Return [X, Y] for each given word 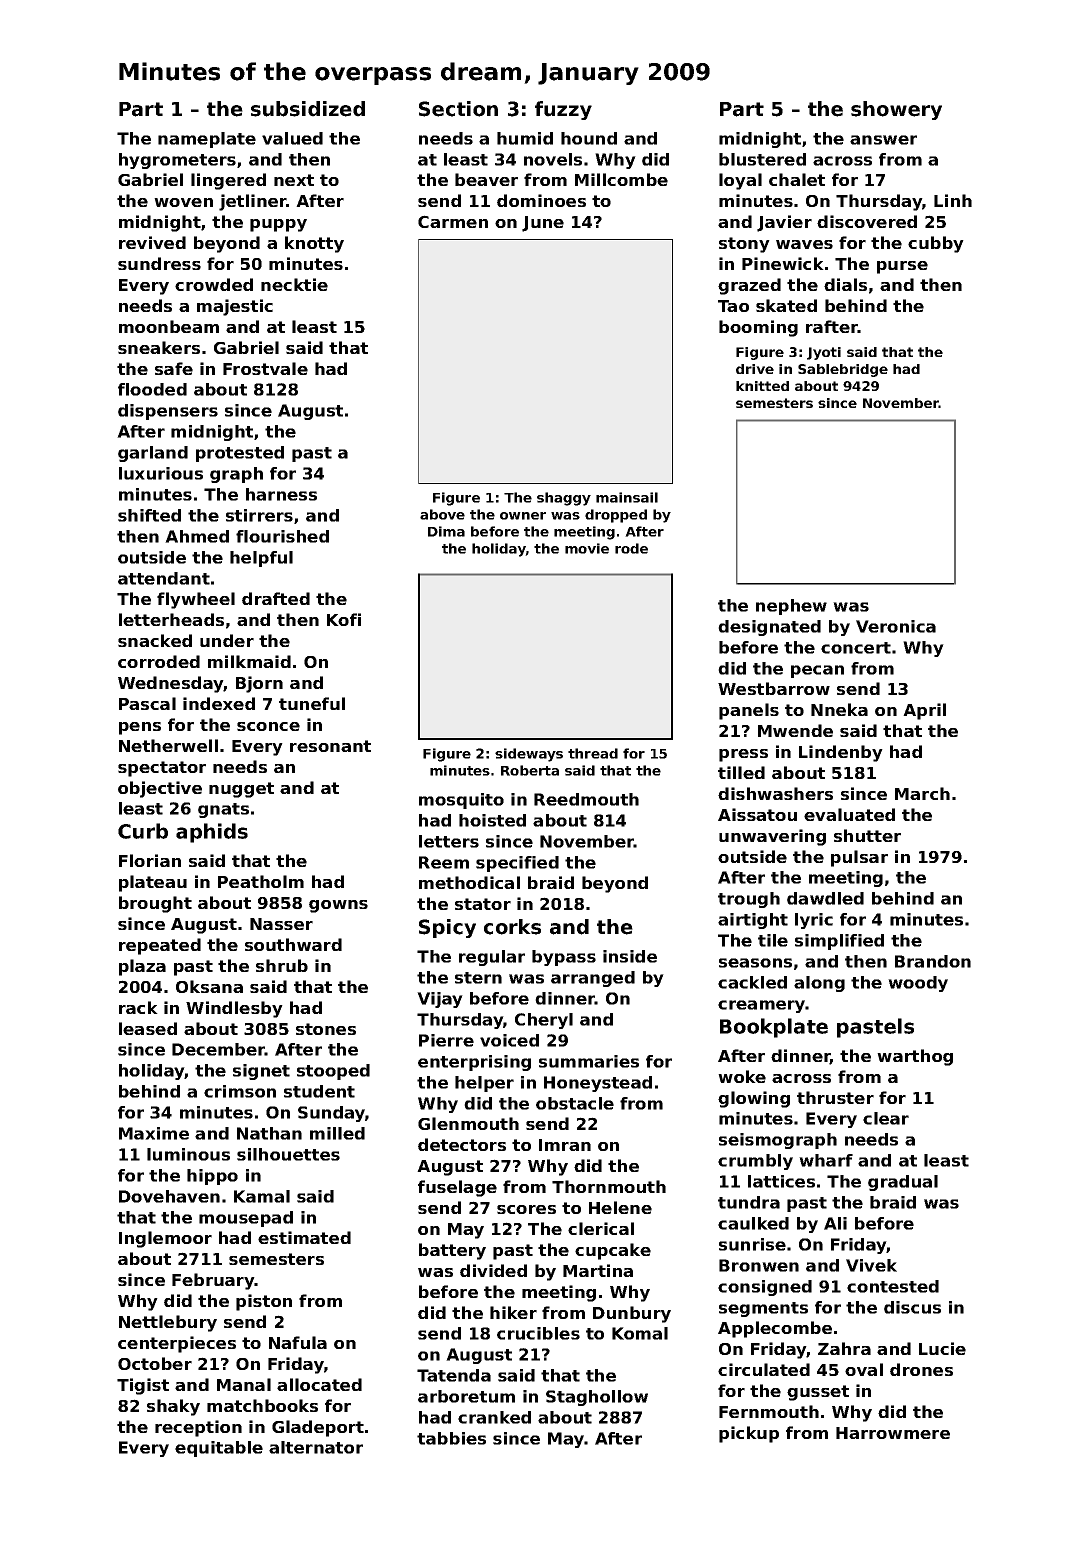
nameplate [207, 140]
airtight [753, 921]
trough [749, 900]
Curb [143, 831]
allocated [319, 1384]
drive [755, 369]
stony [744, 245]
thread [593, 753]
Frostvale [265, 368]
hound [589, 138]
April [924, 711]
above [442, 514]
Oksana [209, 986]
